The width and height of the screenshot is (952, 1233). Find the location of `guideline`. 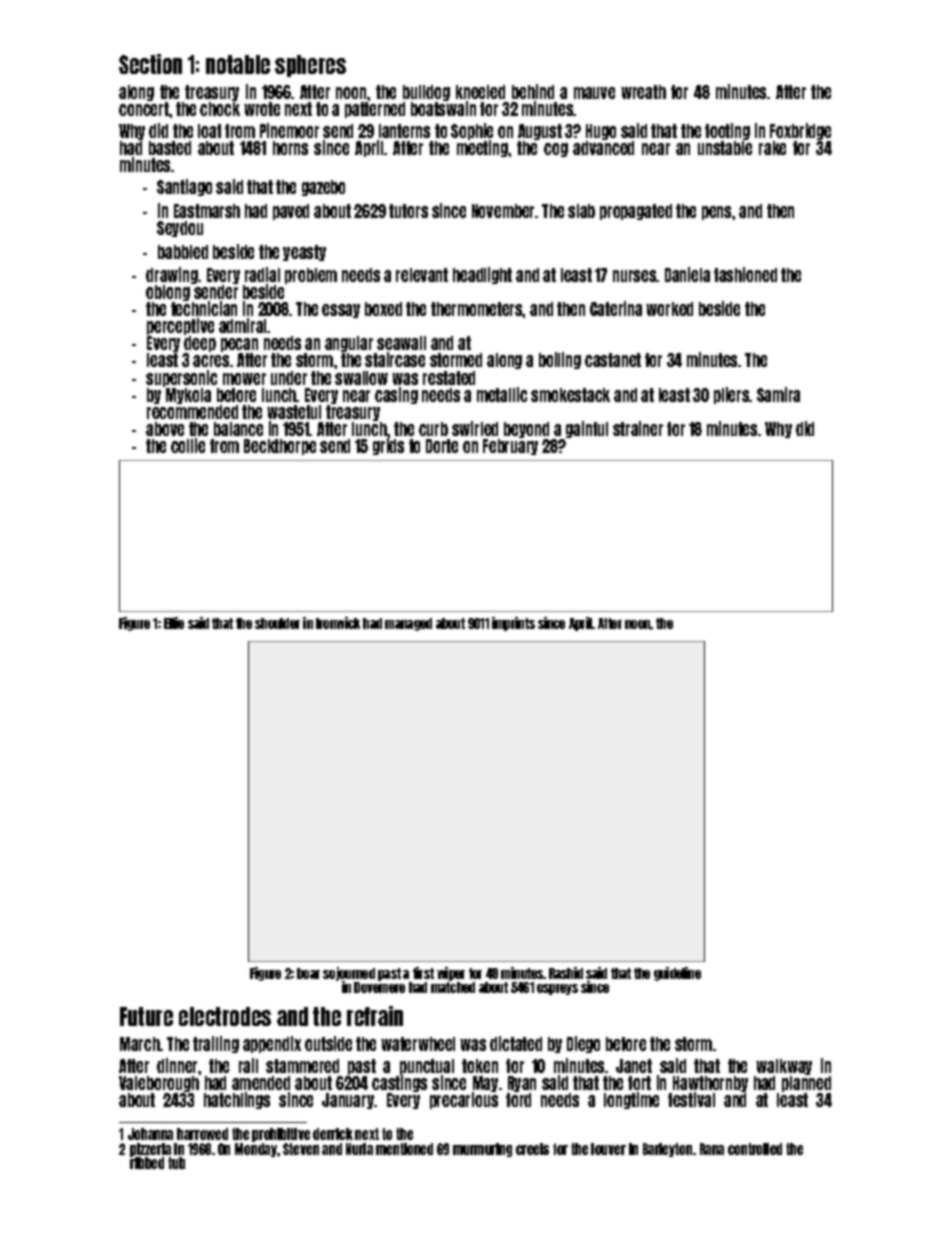

guideline is located at coordinates (677, 974).
